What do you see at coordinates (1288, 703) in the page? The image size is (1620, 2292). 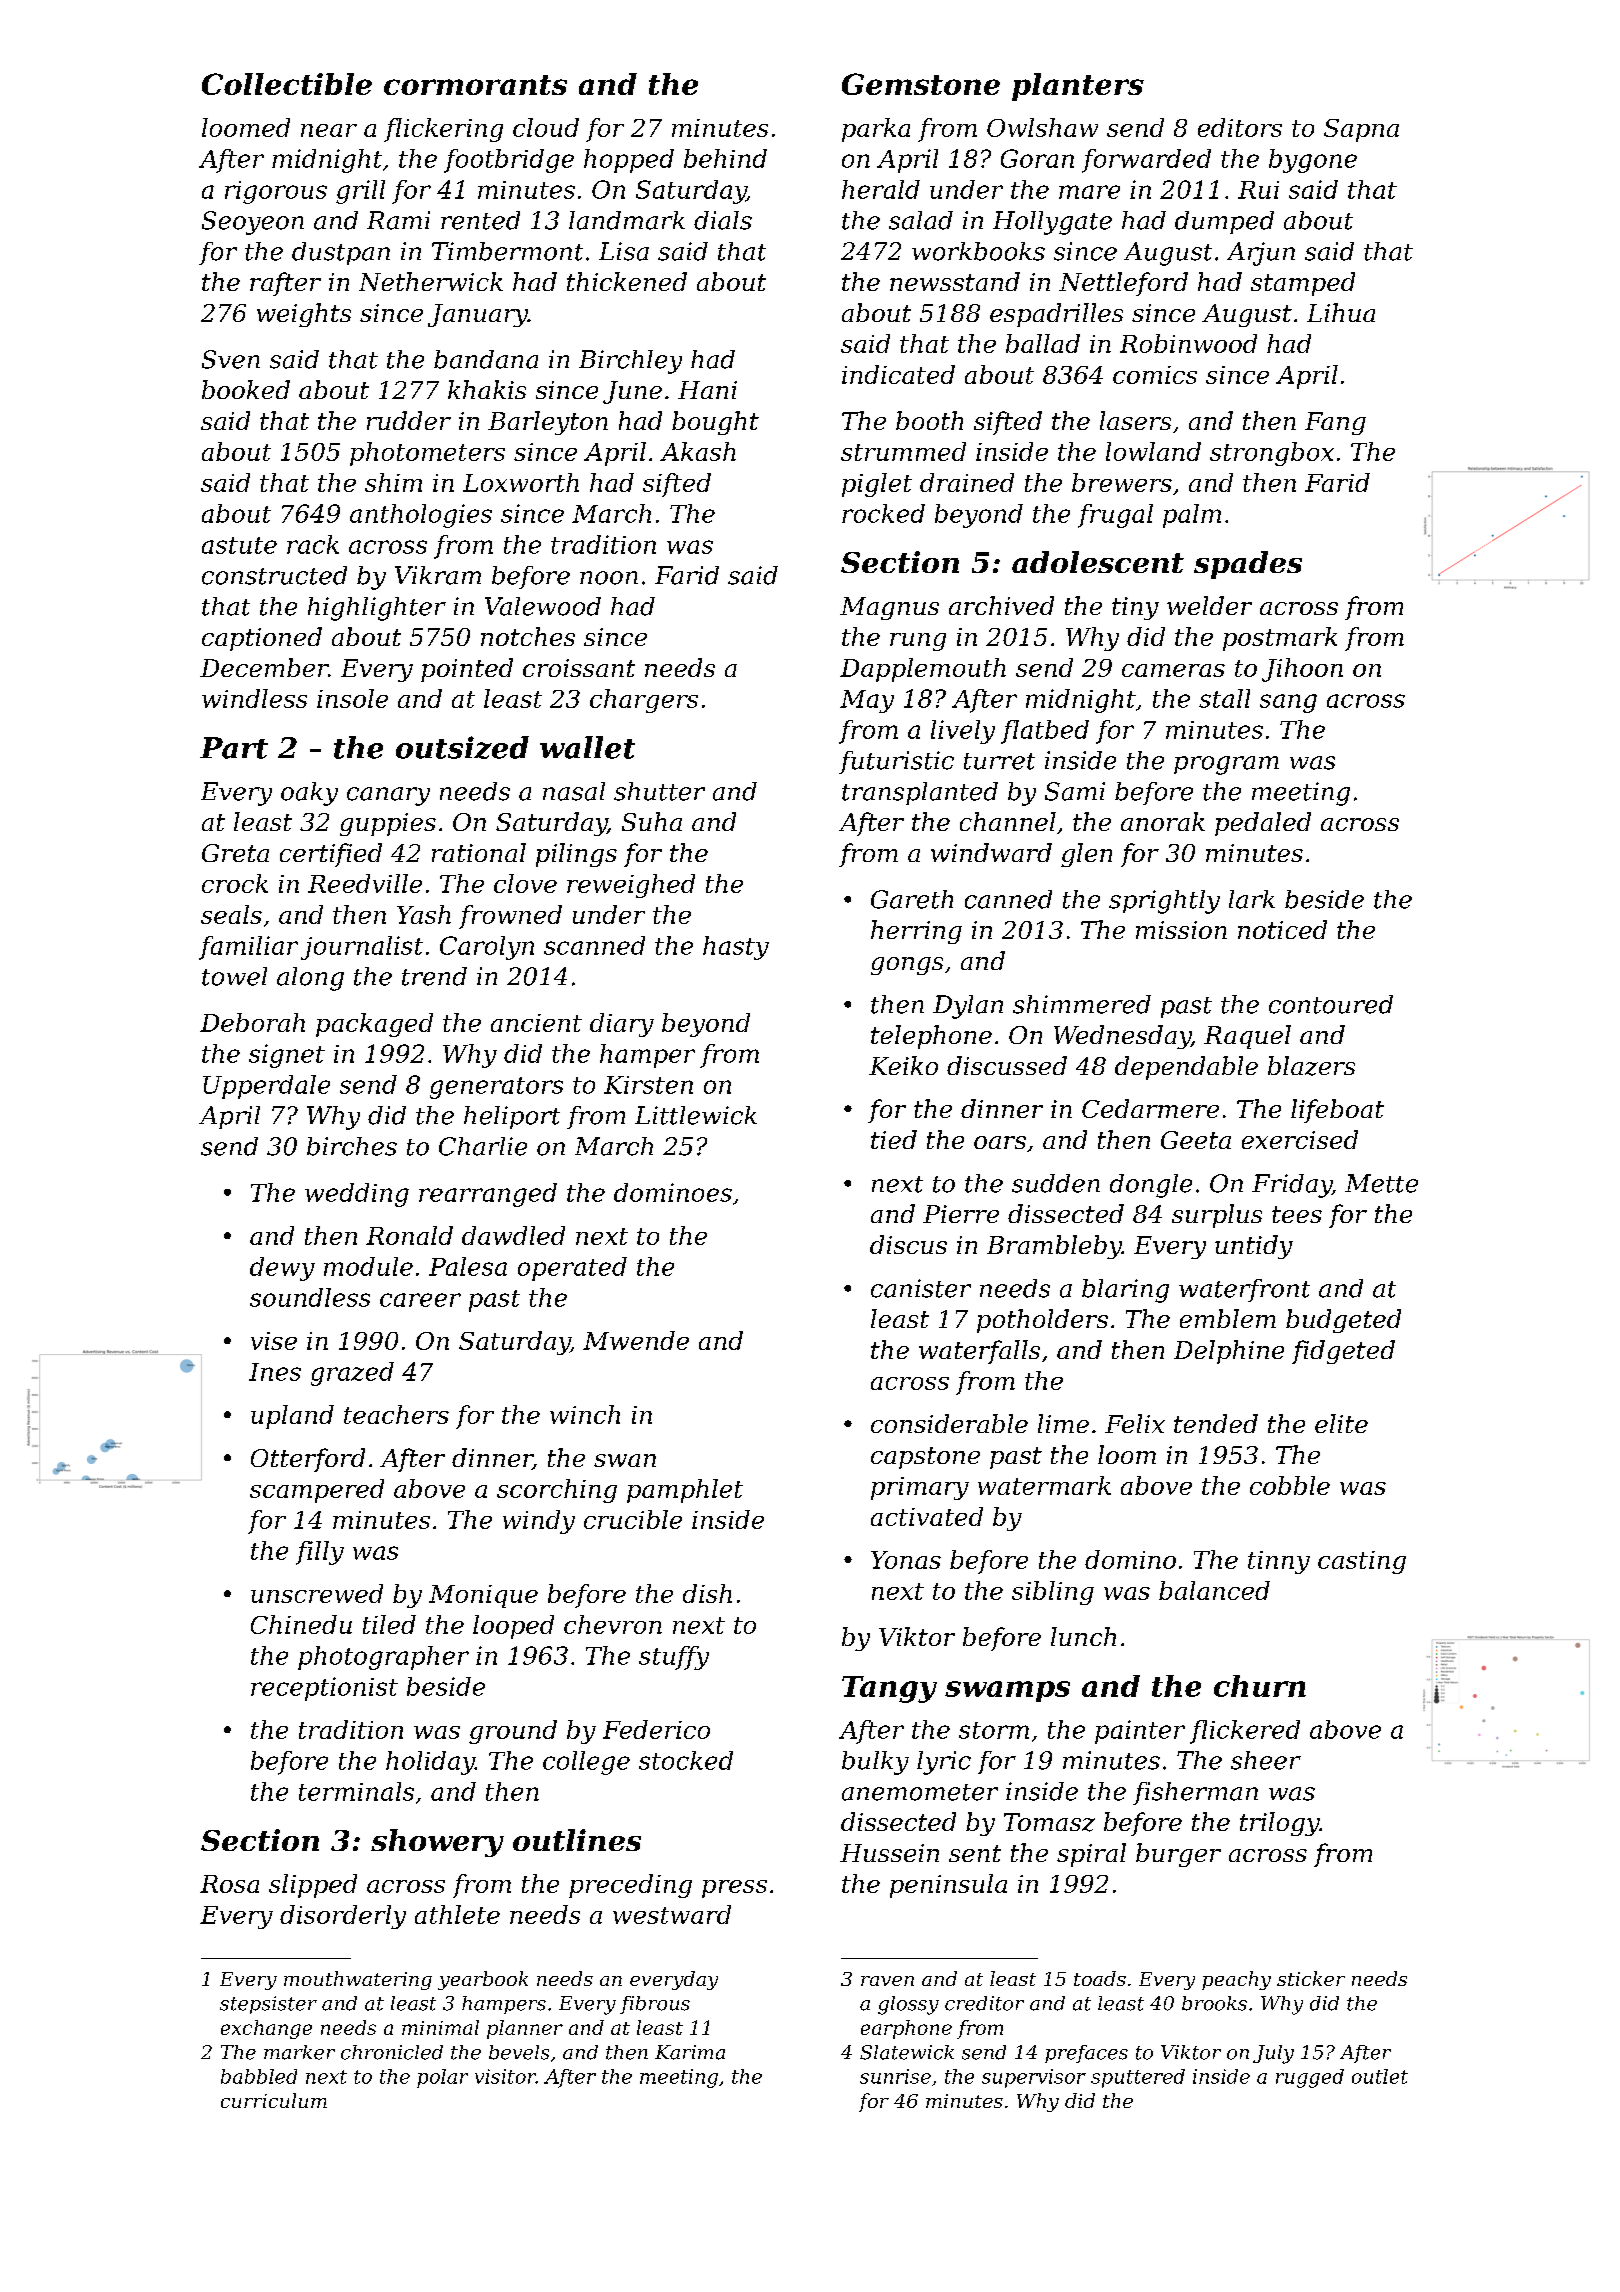 I see `sang` at bounding box center [1288, 703].
